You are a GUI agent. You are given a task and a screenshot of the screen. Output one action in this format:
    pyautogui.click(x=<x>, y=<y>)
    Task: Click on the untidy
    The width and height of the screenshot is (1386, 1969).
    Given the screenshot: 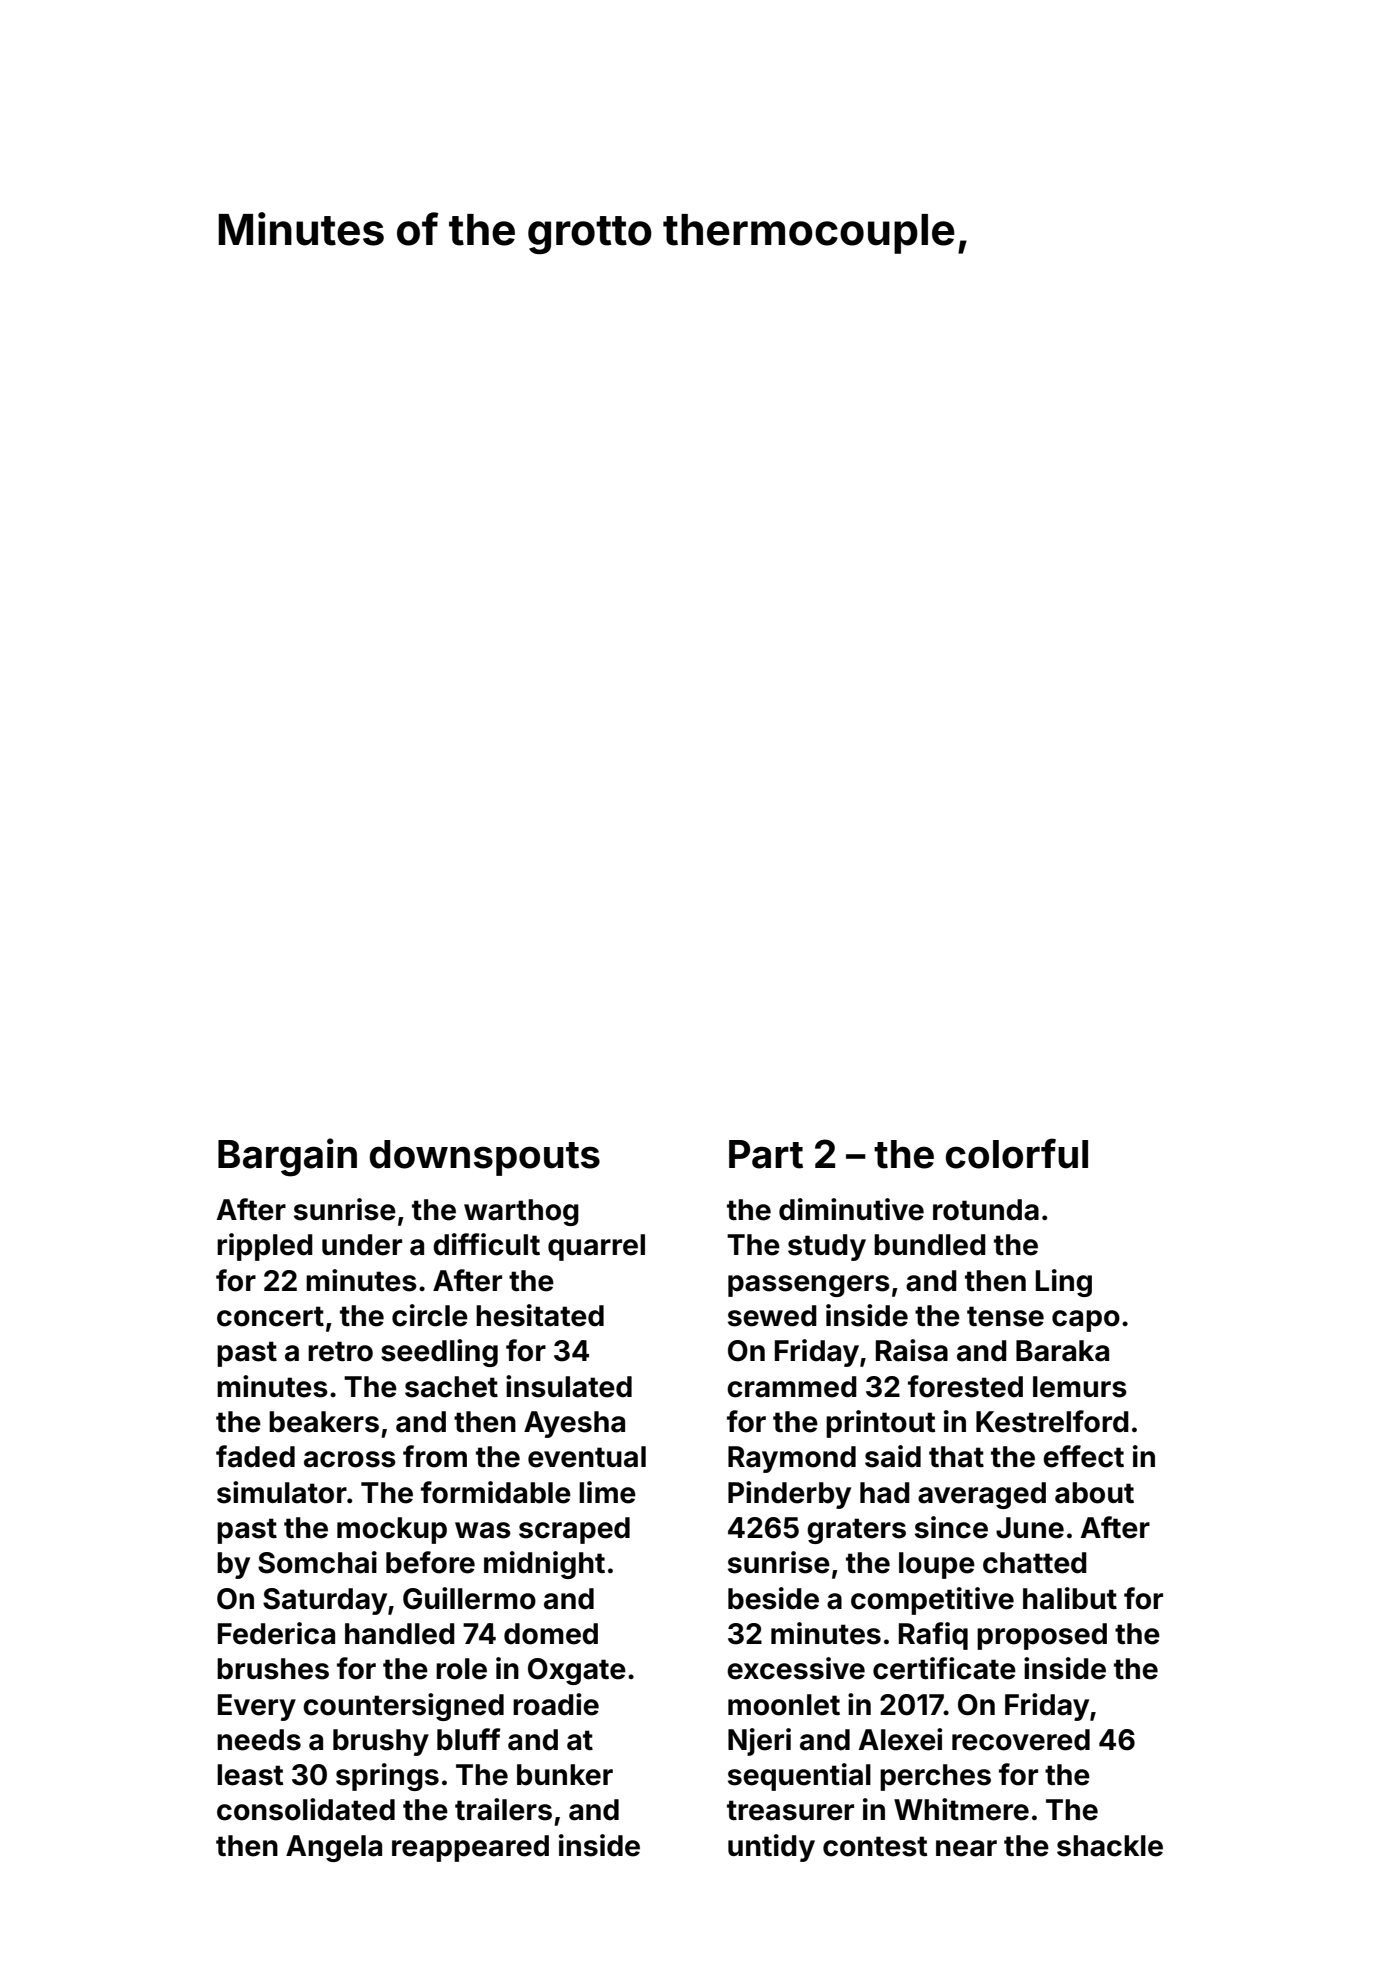 What is the action you would take?
    pyautogui.click(x=771, y=1848)
